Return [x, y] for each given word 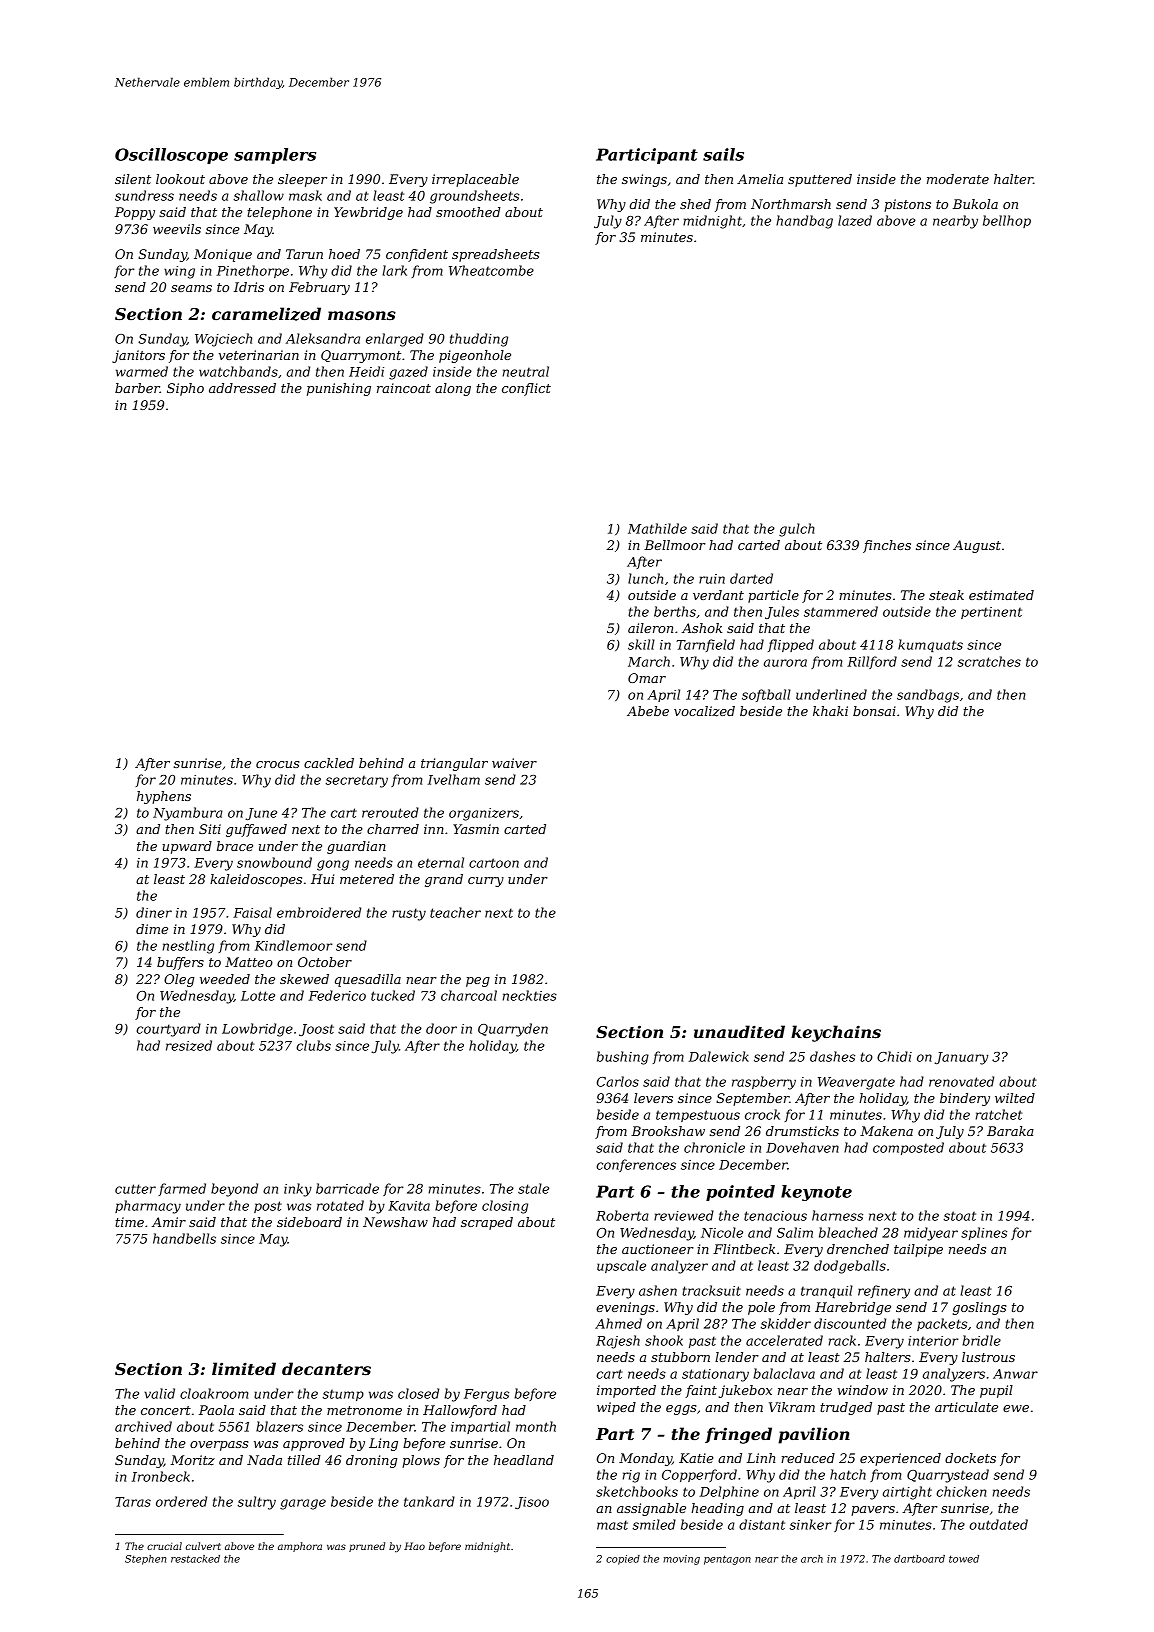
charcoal [469, 995]
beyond [234, 1190]
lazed [855, 220]
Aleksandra [323, 338]
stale [533, 1188]
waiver [514, 763]
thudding [479, 340]
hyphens [164, 797]
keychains [836, 1033]
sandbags [928, 696]
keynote [816, 1193]
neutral [526, 371]
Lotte [258, 996]
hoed [344, 254]
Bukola [975, 204]
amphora [300, 1547]
